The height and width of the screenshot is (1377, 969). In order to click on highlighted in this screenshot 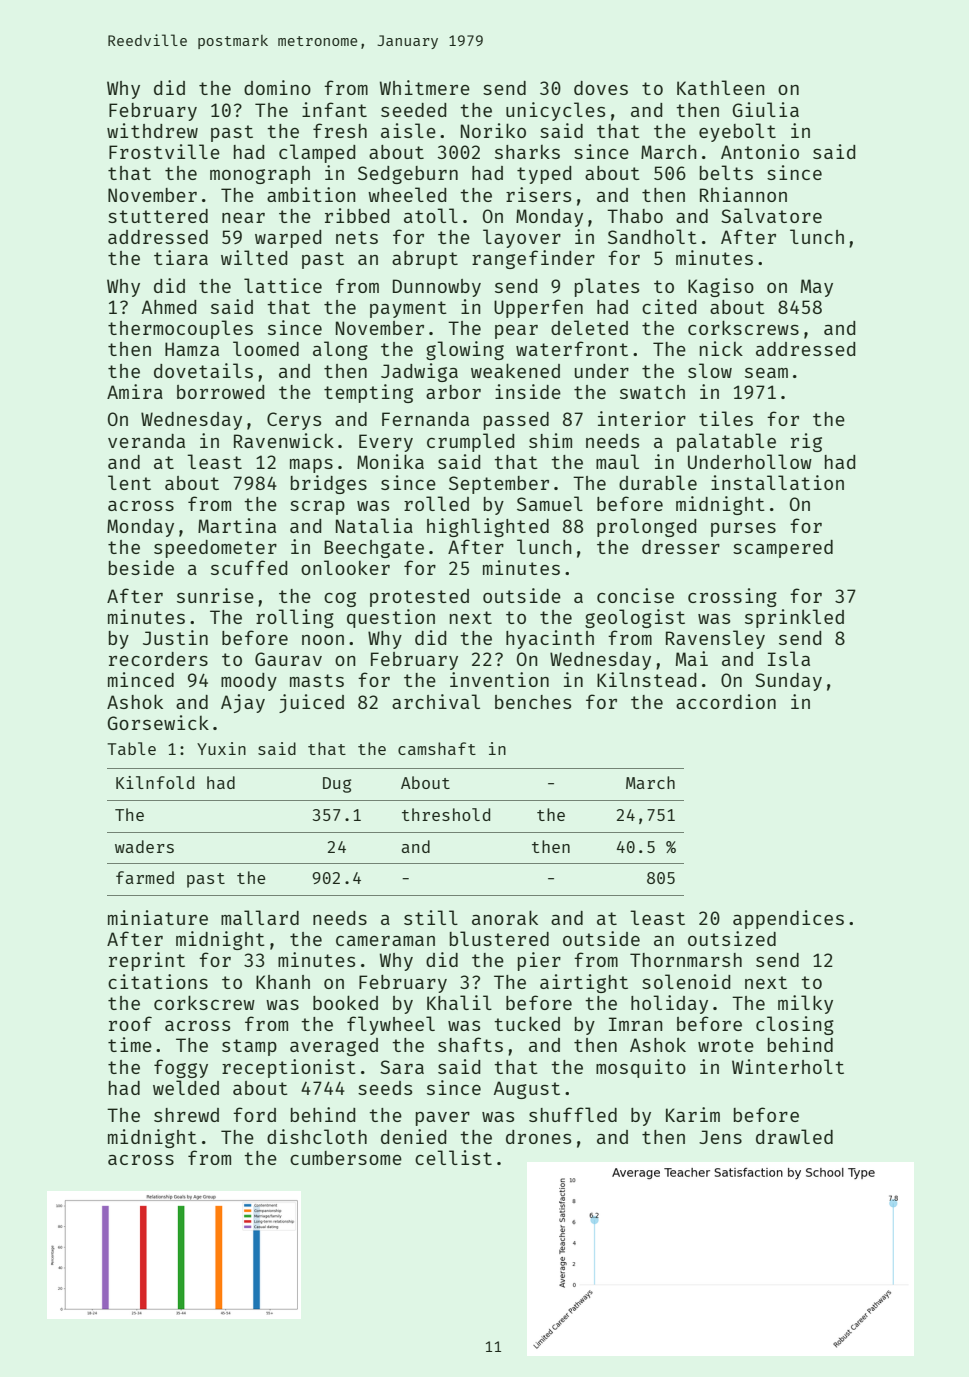, I will do `click(488, 527)`.
